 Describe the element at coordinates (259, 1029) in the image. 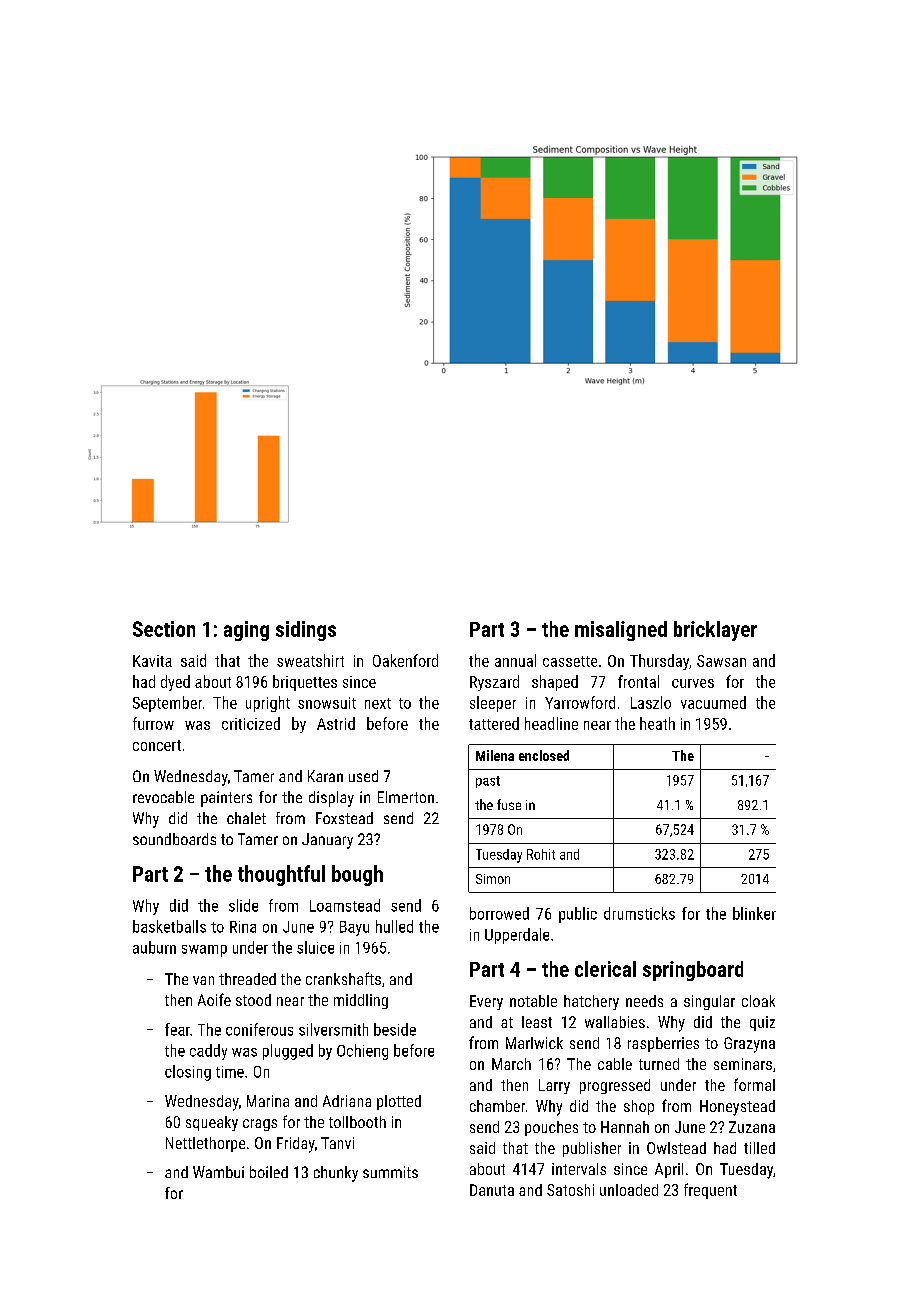

I see `coniferous` at that location.
